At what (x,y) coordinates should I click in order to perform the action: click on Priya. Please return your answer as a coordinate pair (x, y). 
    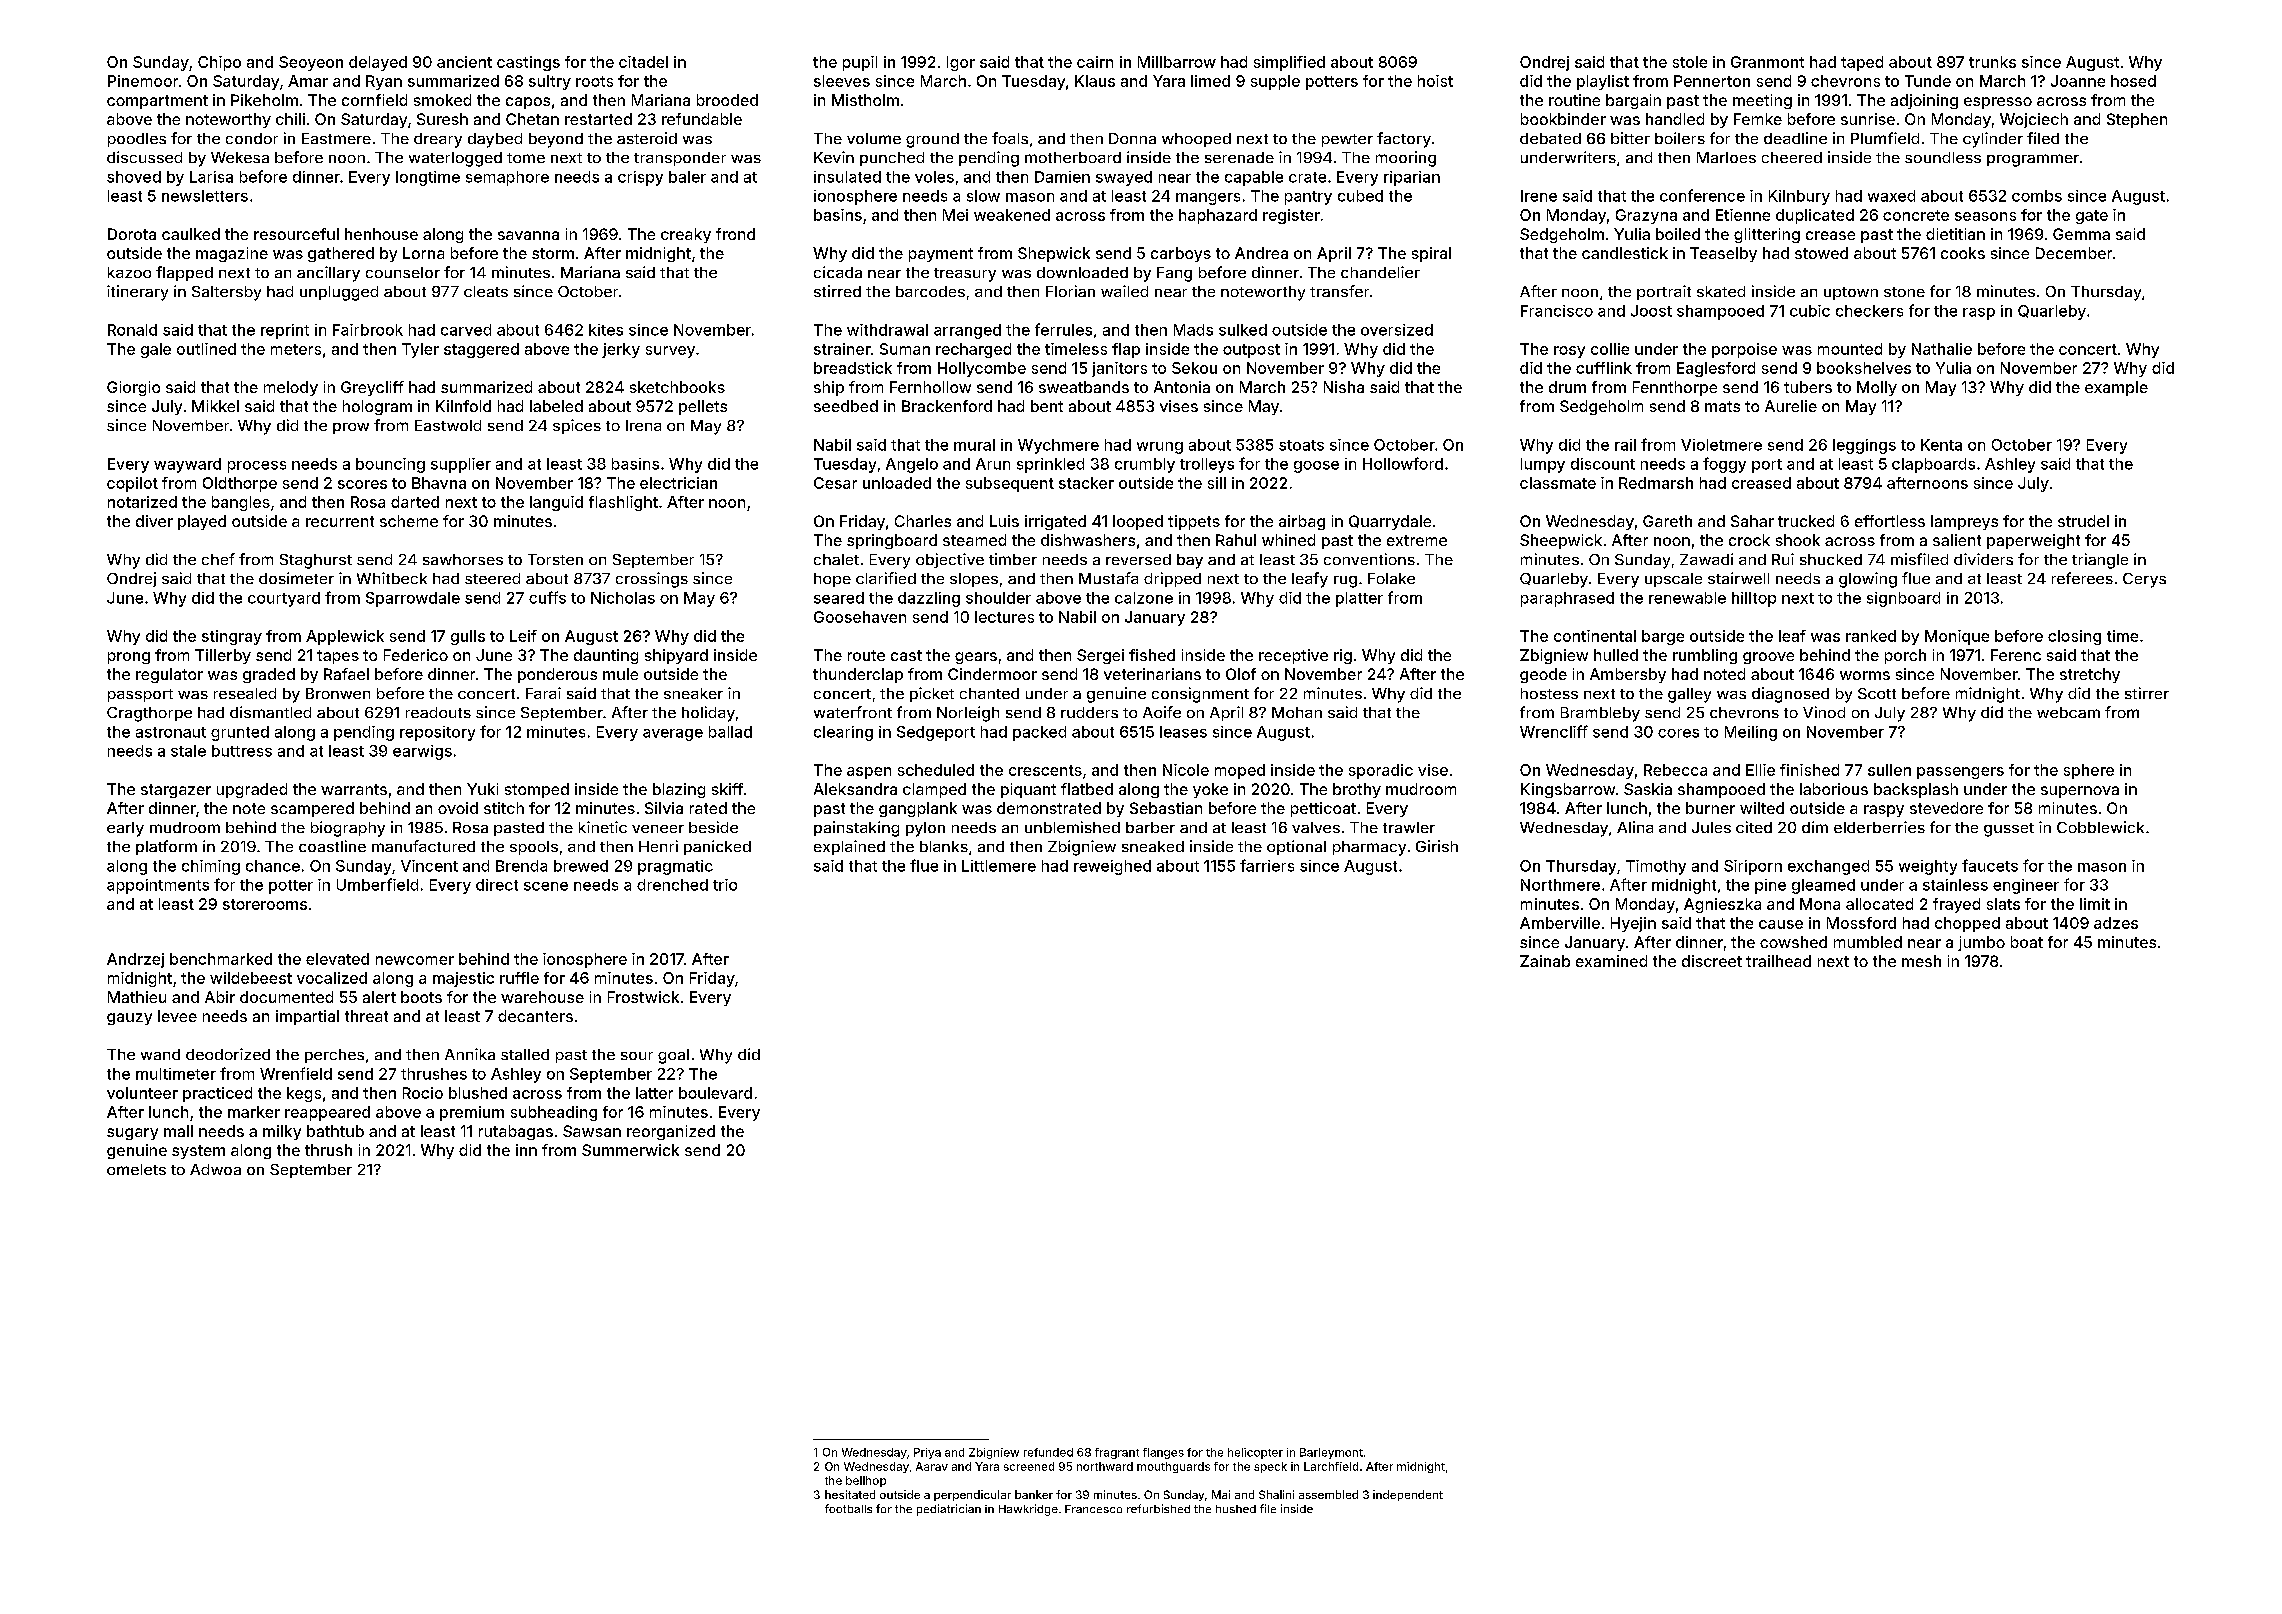
    Looking at the image, I should click on (927, 1453).
